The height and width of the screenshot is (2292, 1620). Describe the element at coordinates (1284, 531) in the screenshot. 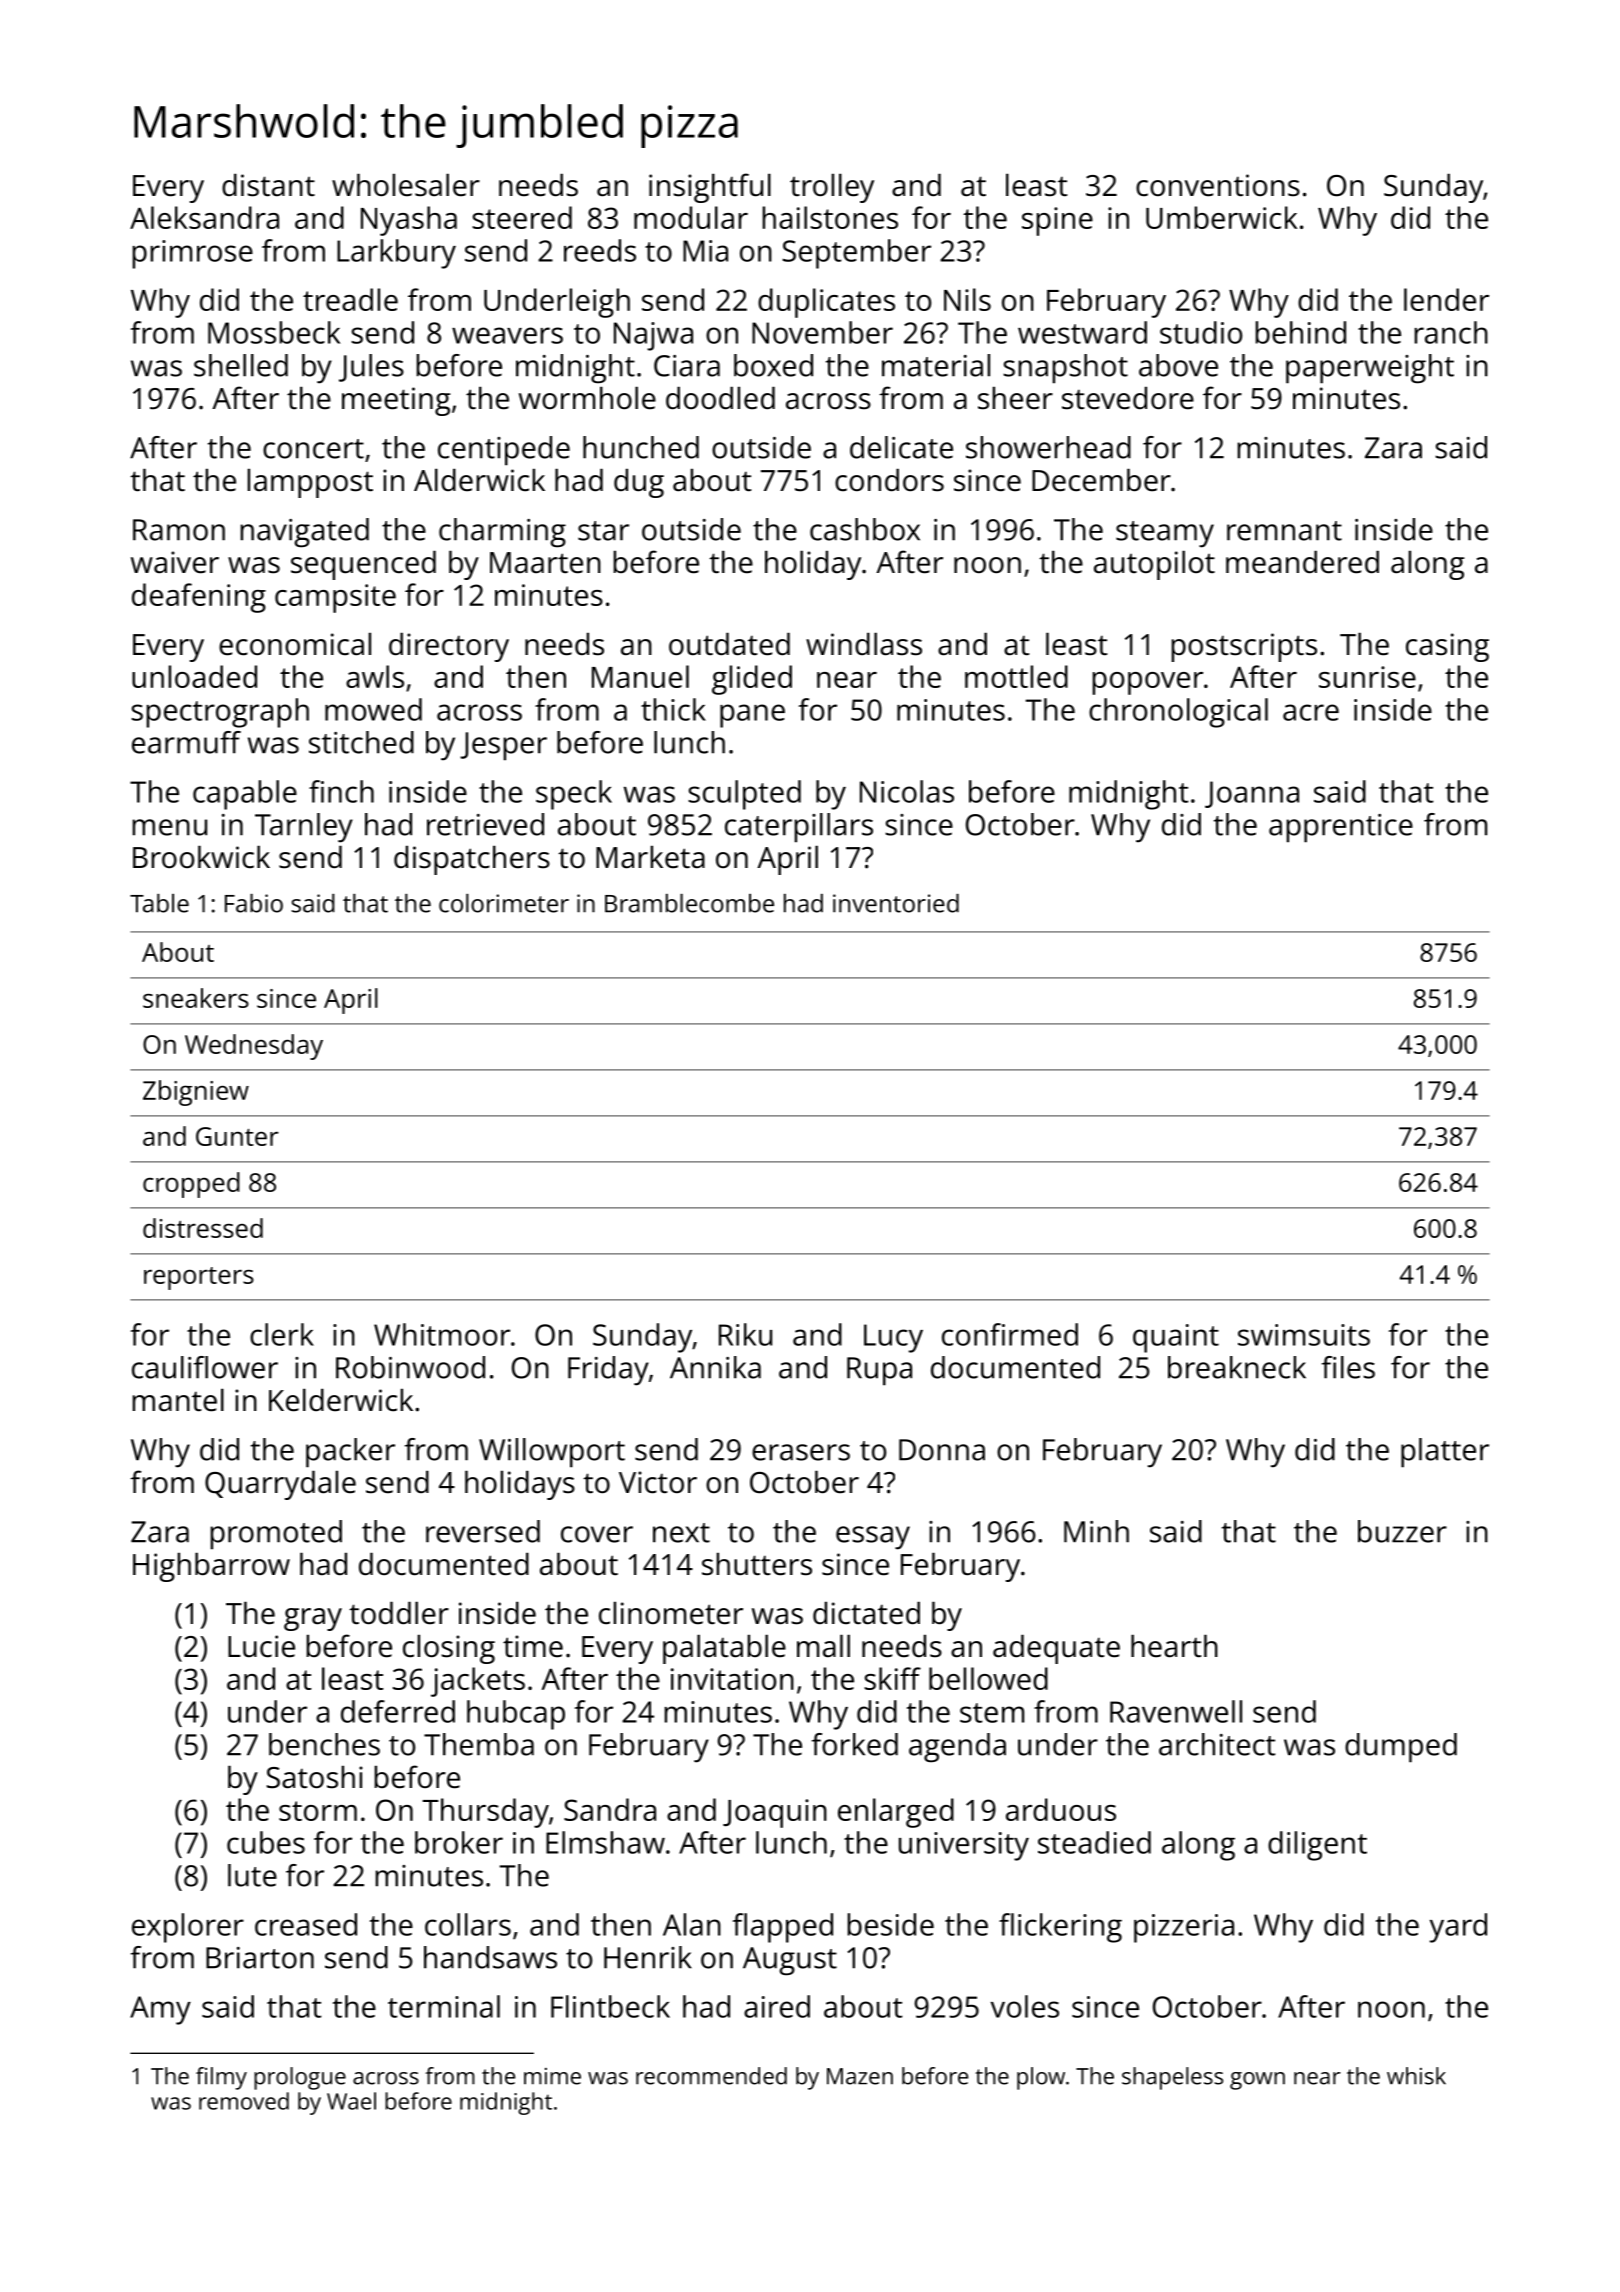

I see `remnant` at that location.
